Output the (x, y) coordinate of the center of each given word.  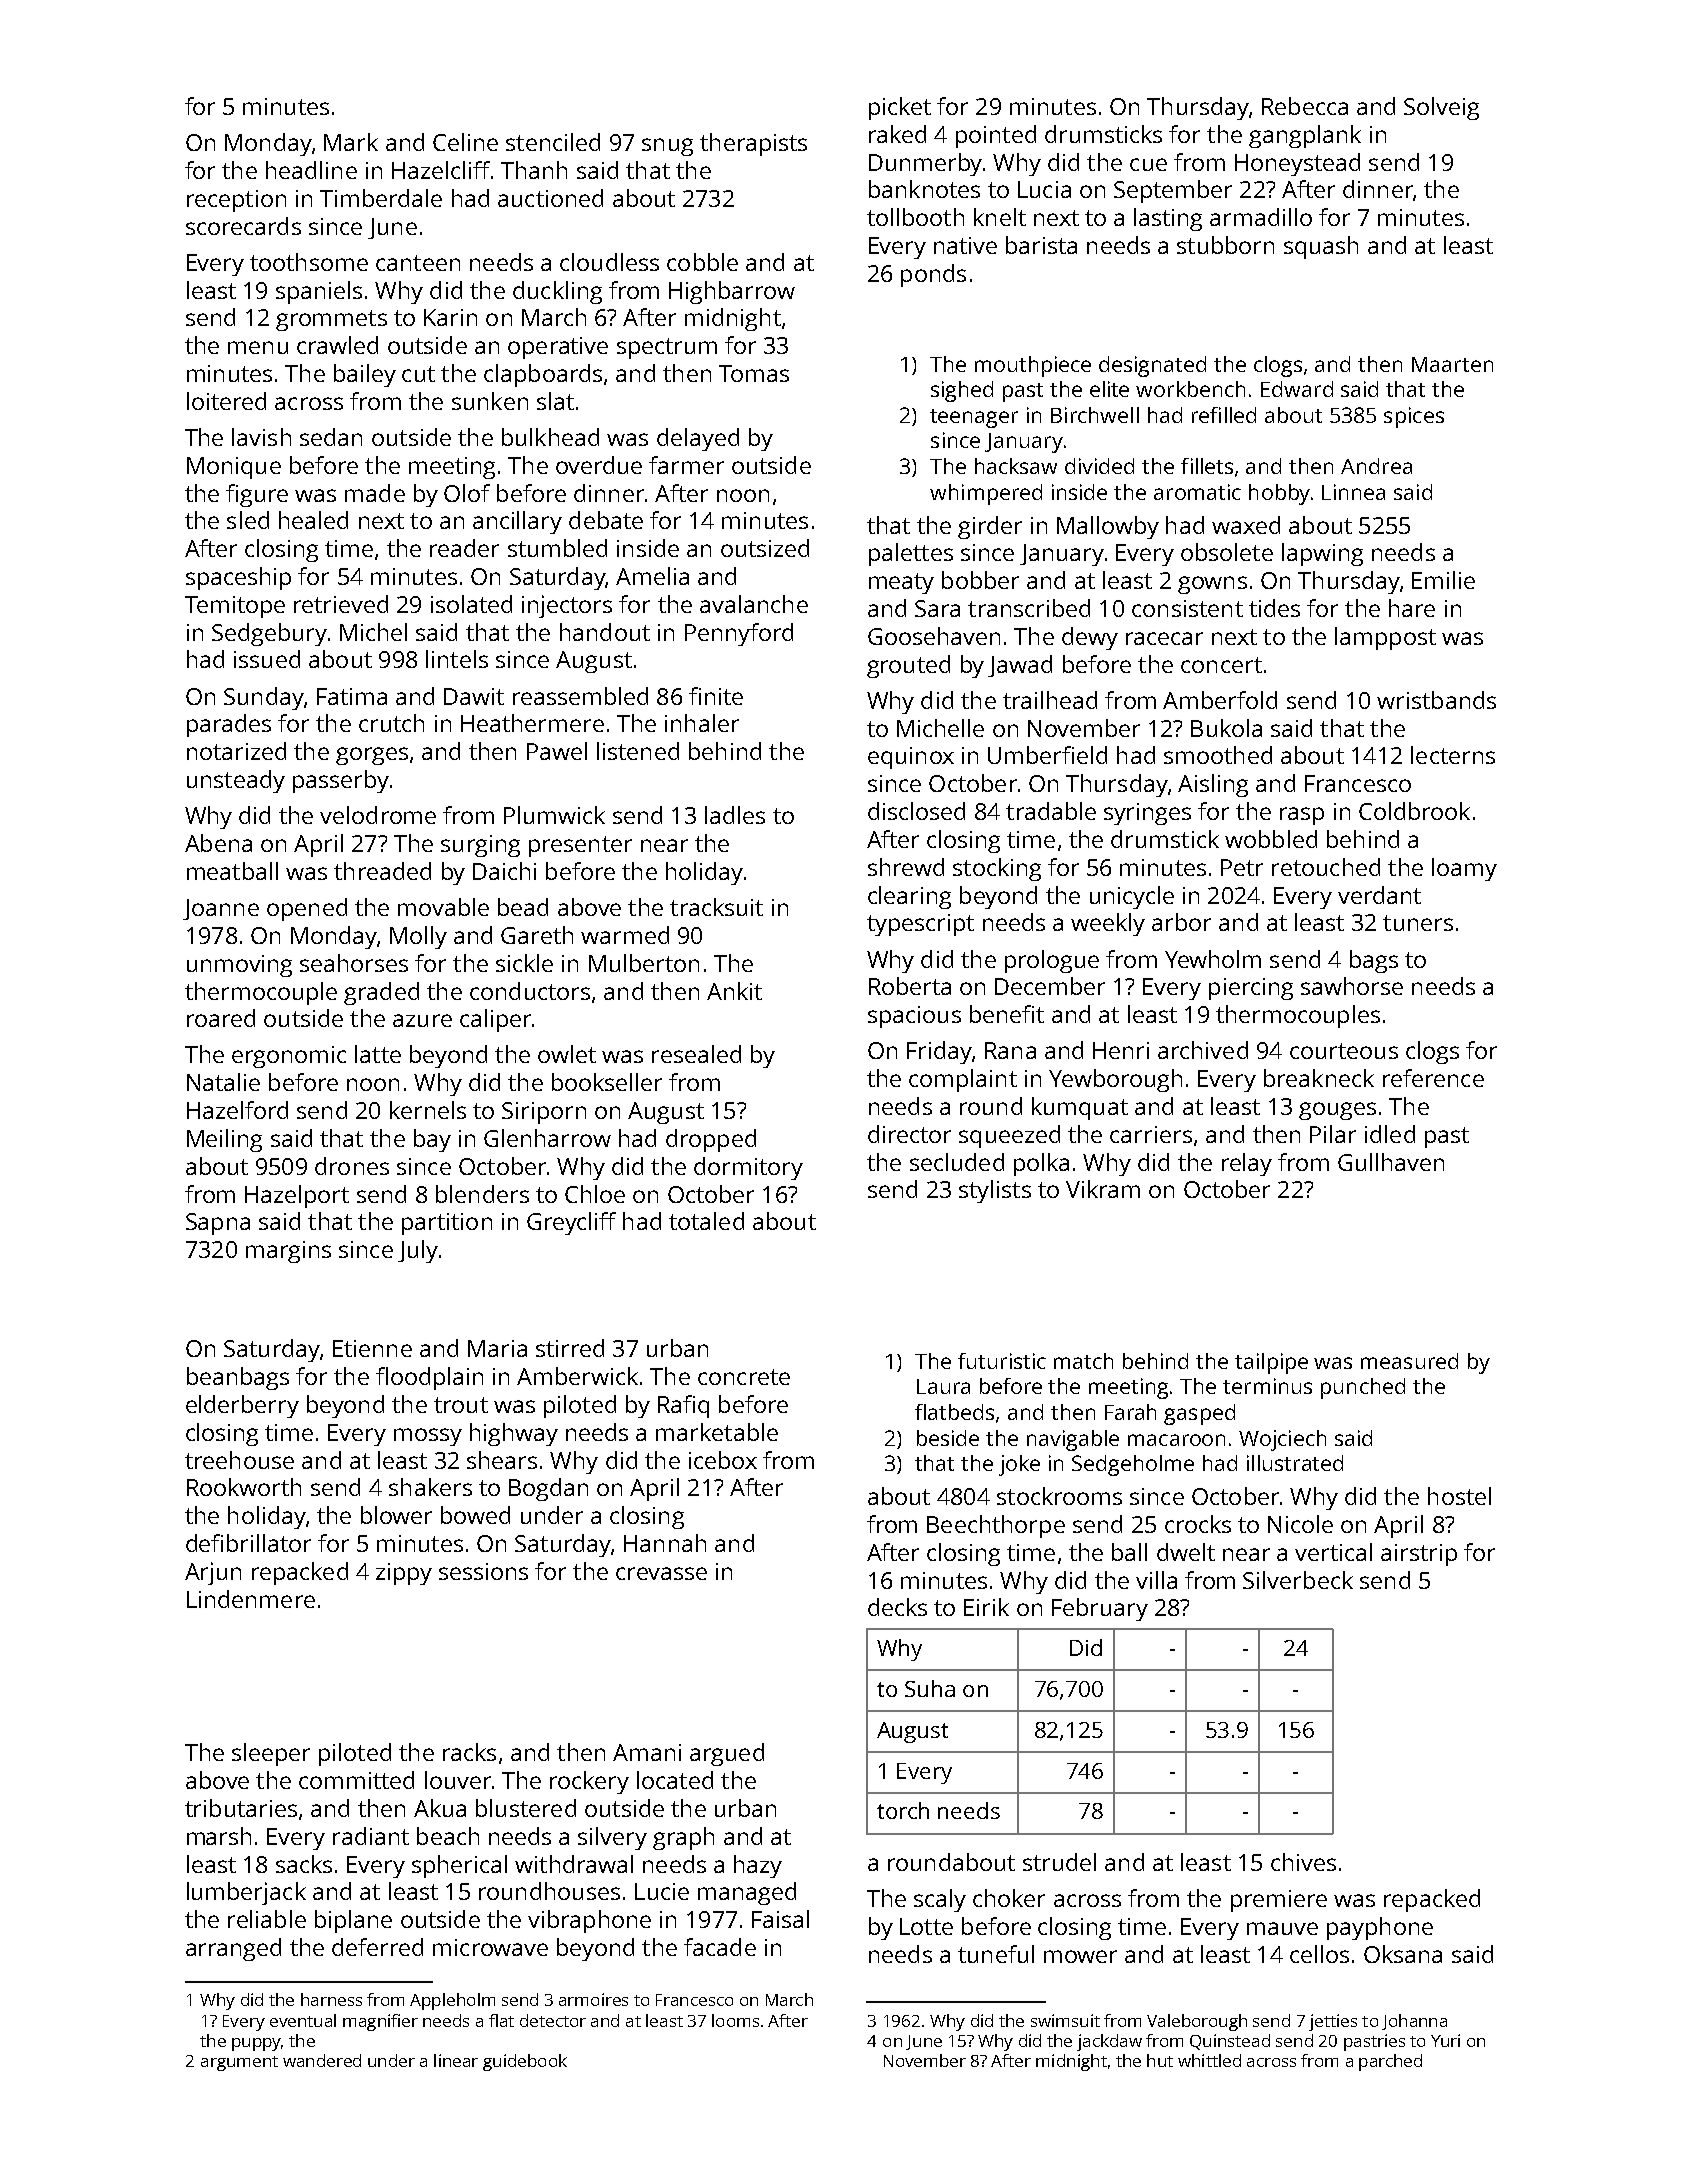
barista (1041, 245)
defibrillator (248, 1543)
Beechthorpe (996, 1526)
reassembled (580, 696)
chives (1303, 1862)
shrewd (906, 867)
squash (1321, 247)
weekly (1108, 924)
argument (239, 2063)
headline (311, 170)
